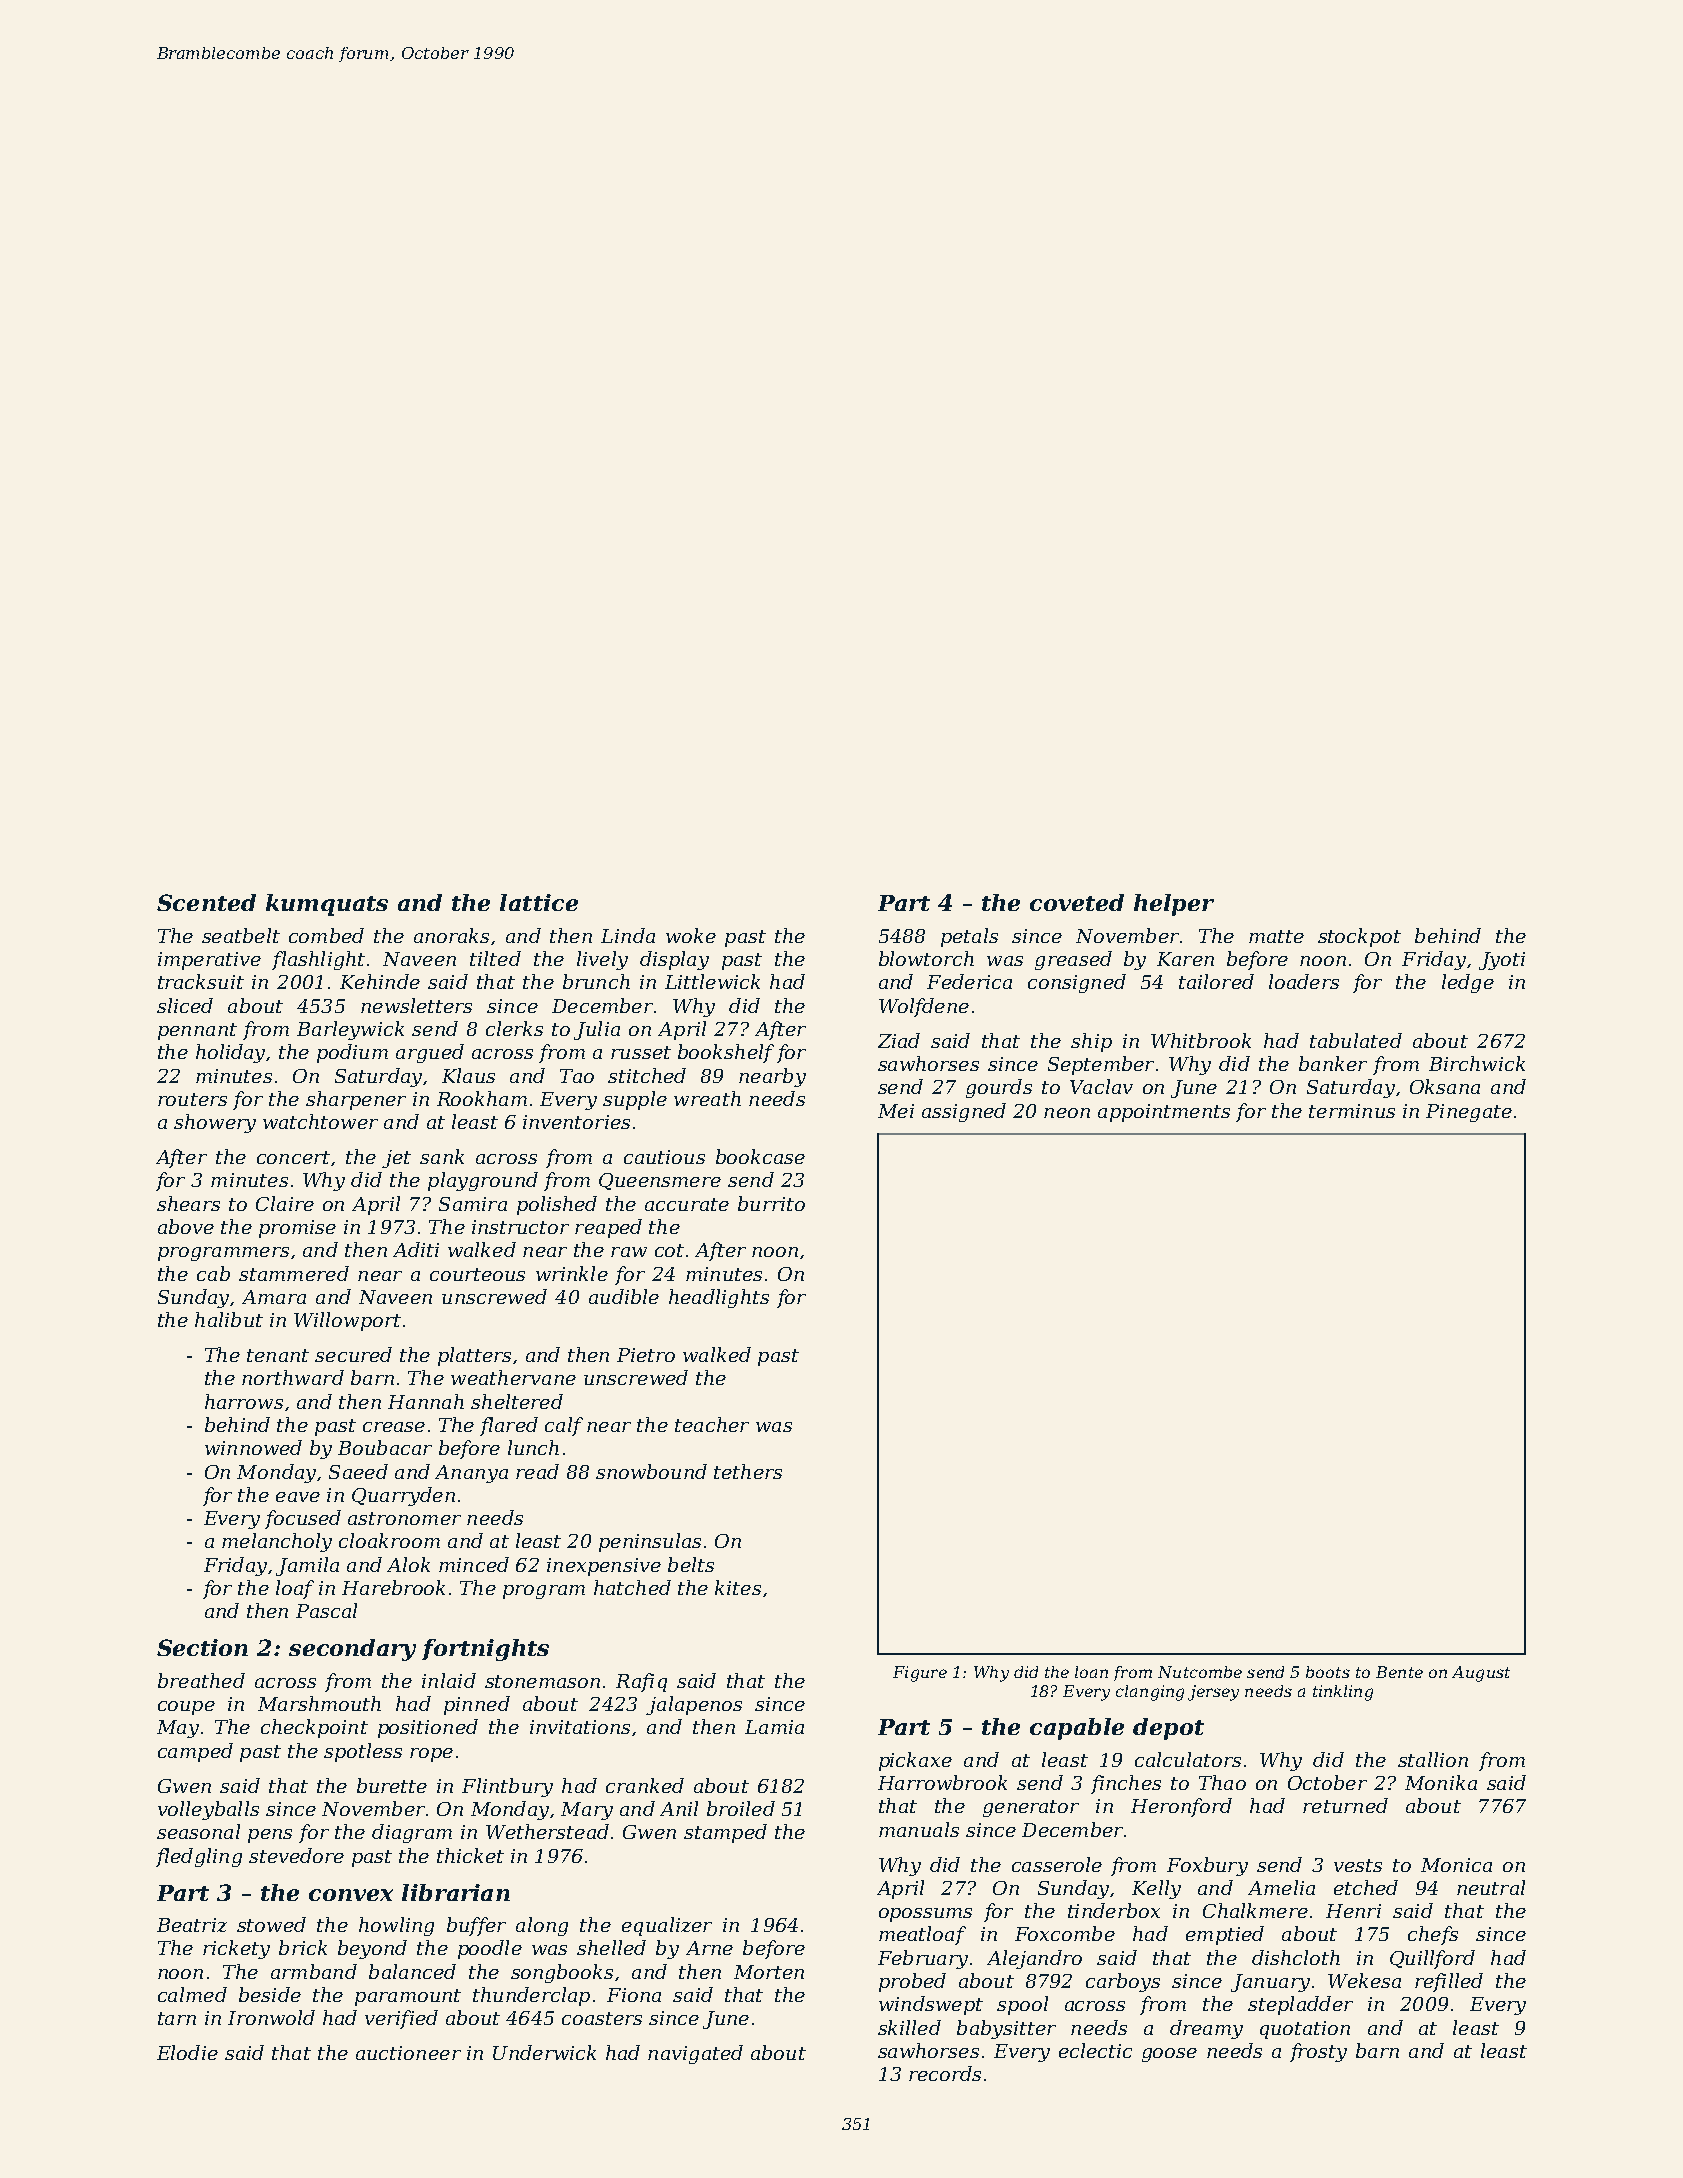  What do you see at coordinates (1456, 1865) in the image?
I see `Monica` at bounding box center [1456, 1865].
